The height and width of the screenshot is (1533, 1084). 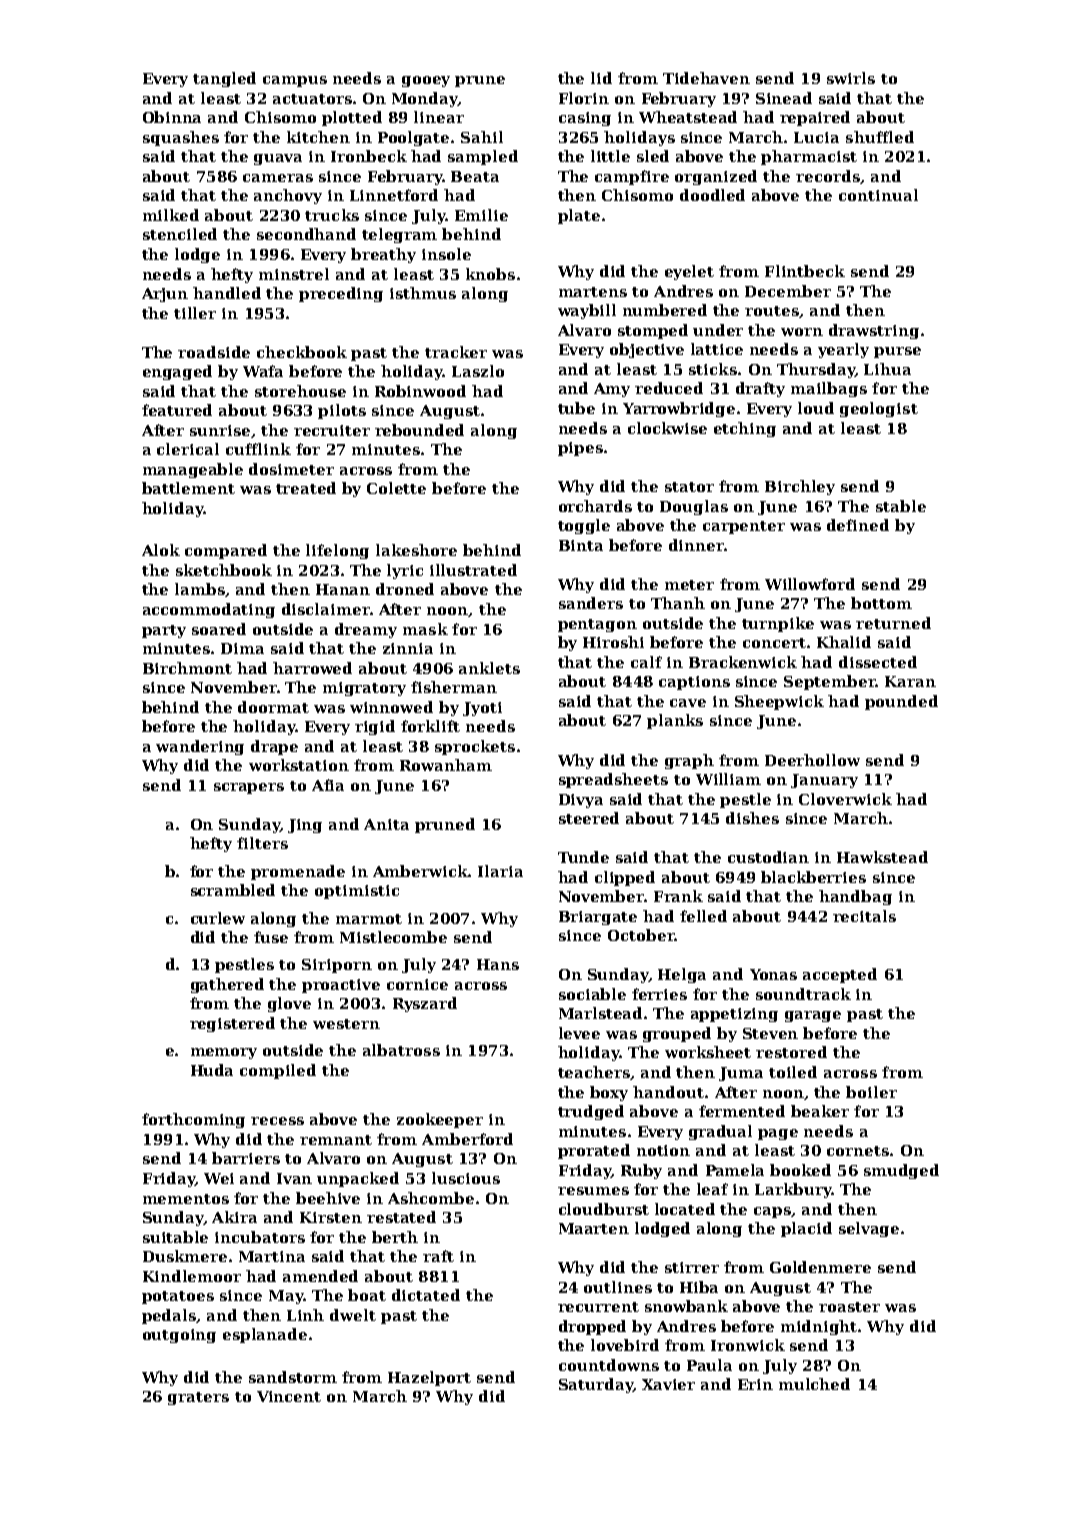 I want to click on graters, so click(x=198, y=1398).
